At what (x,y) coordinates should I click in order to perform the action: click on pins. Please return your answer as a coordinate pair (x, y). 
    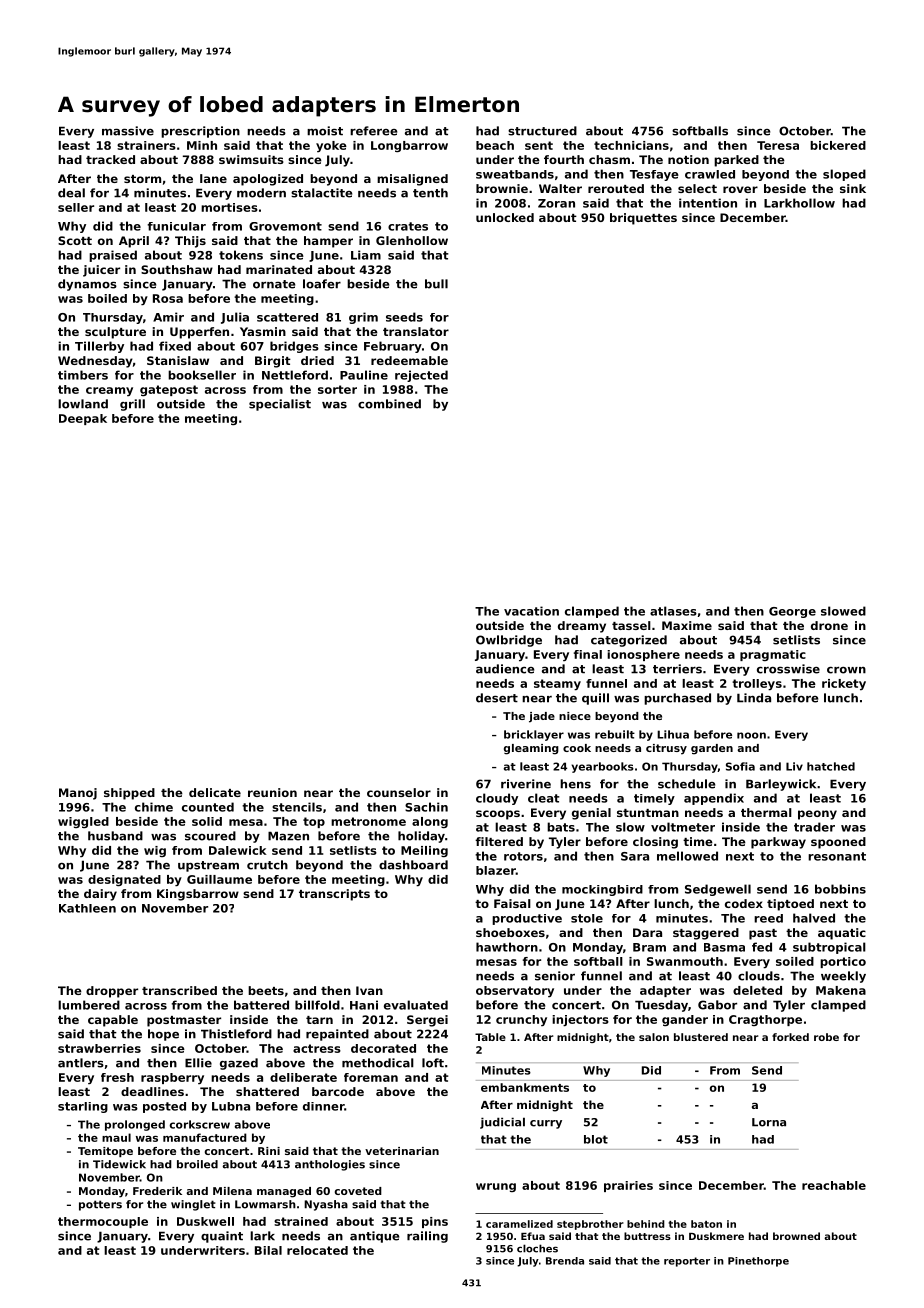
    Looking at the image, I should click on (435, 1222).
